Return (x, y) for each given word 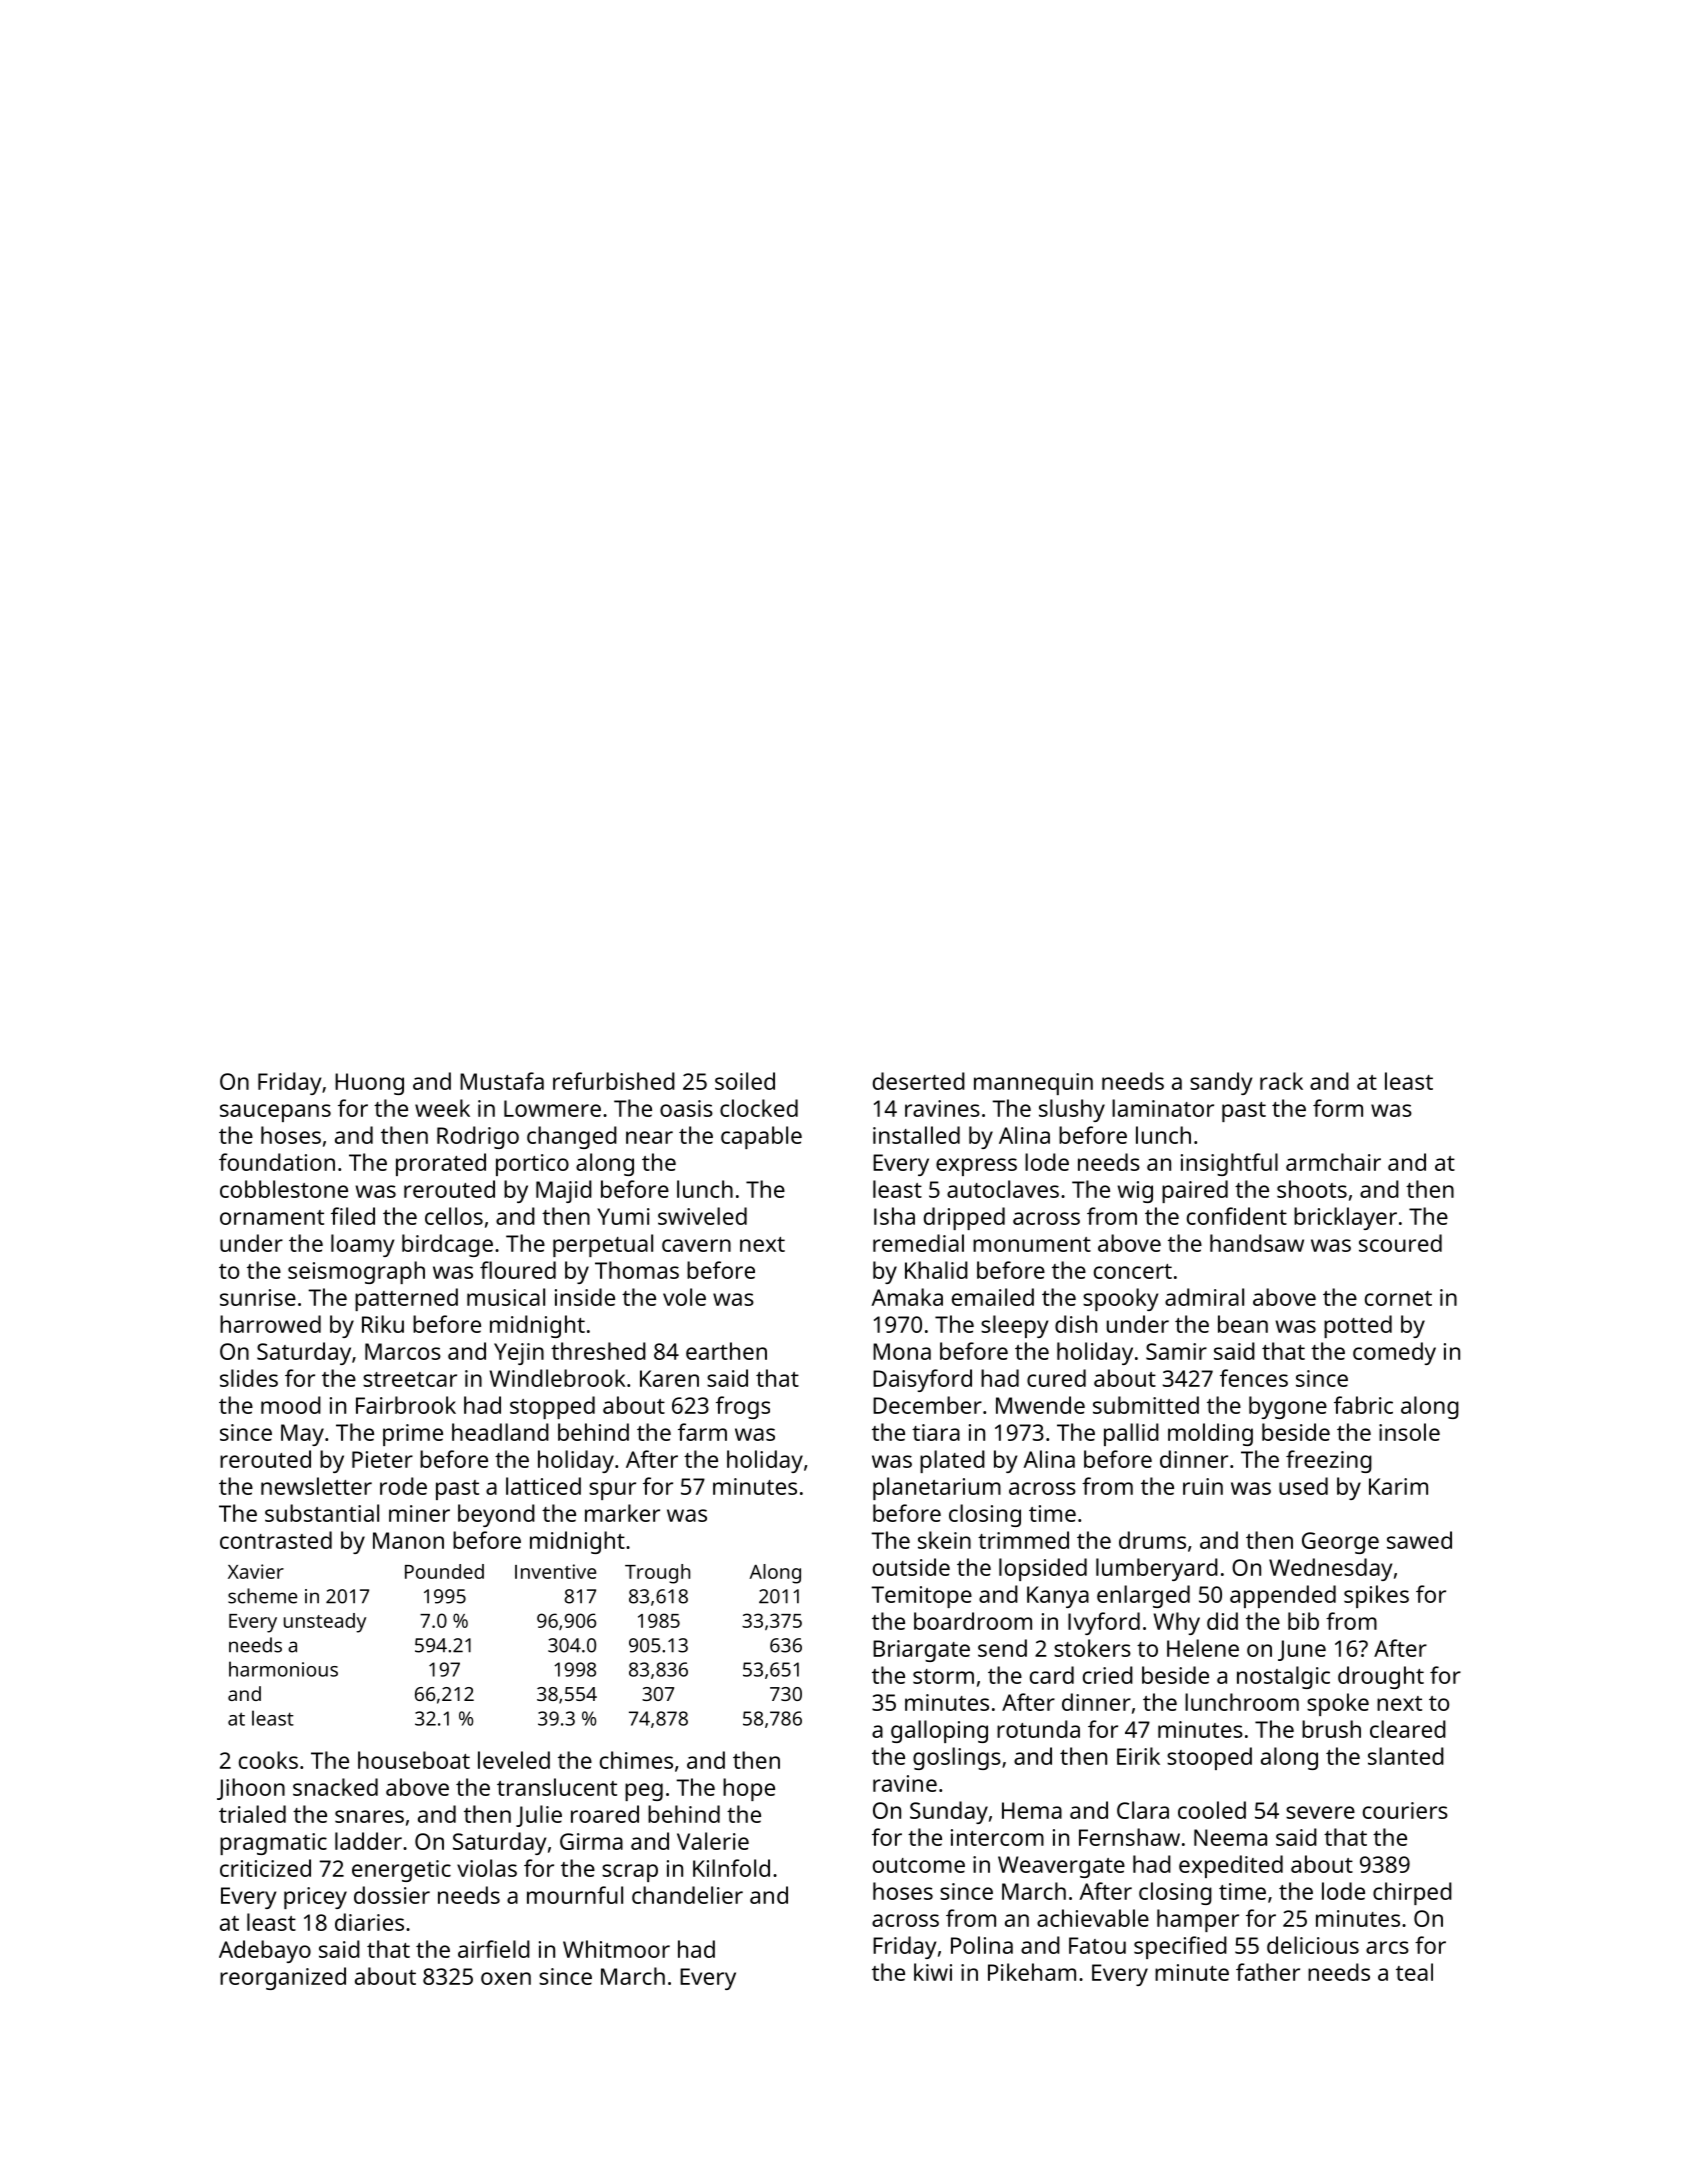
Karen (669, 1378)
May (302, 1435)
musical (506, 1297)
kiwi (933, 1972)
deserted (919, 1081)
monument (1032, 1244)
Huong (369, 1084)
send (1002, 1648)
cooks (268, 1760)
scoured (1400, 1243)
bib (1303, 1621)
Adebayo (265, 1951)
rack (1281, 1081)
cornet (1398, 1298)
